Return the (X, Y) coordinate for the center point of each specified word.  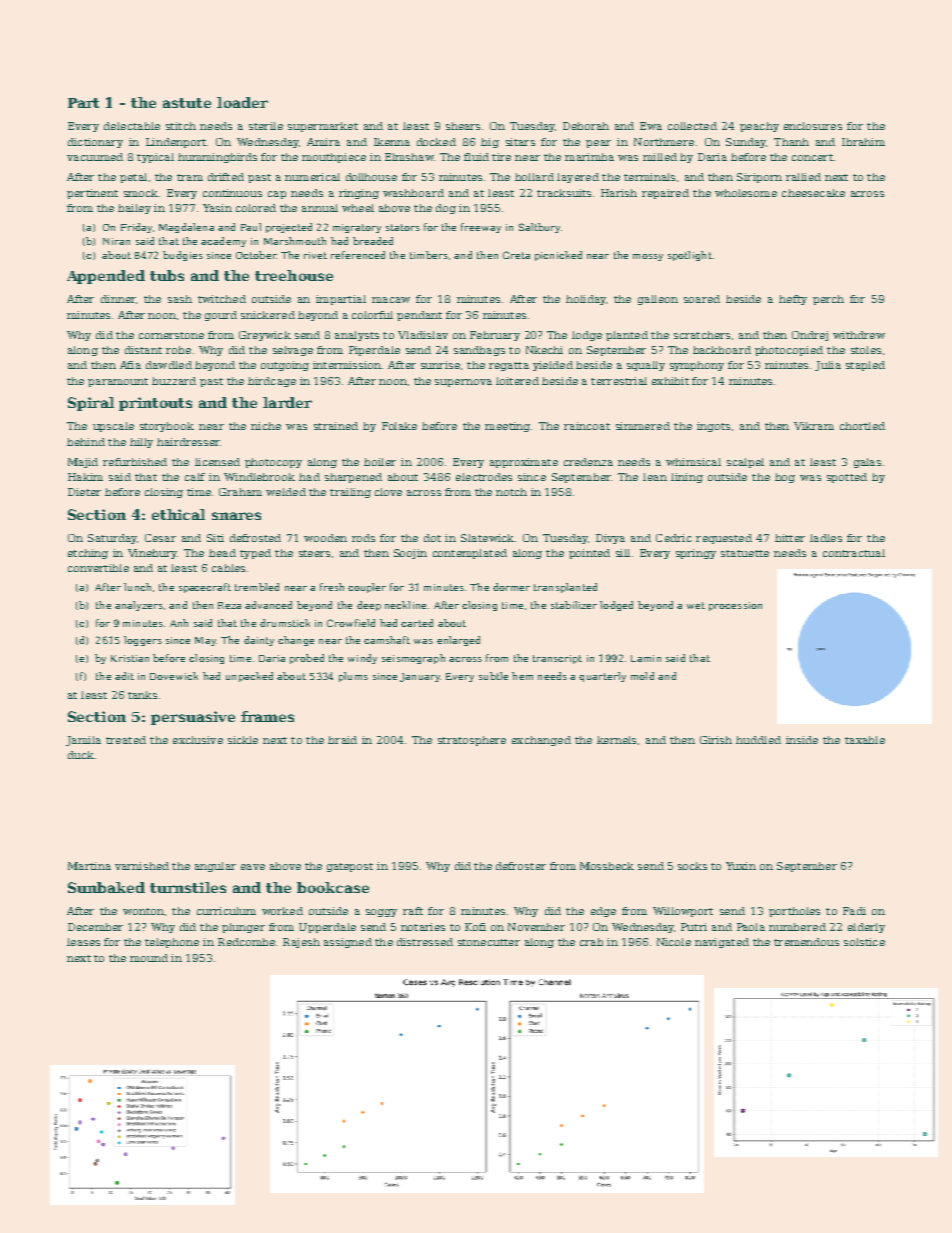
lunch (137, 587)
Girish (716, 740)
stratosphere (472, 741)
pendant (419, 316)
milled (660, 157)
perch (828, 300)
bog (785, 478)
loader (242, 102)
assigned (348, 943)
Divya (610, 539)
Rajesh (301, 943)
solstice (864, 942)
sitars (520, 142)
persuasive (193, 718)
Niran (116, 241)
